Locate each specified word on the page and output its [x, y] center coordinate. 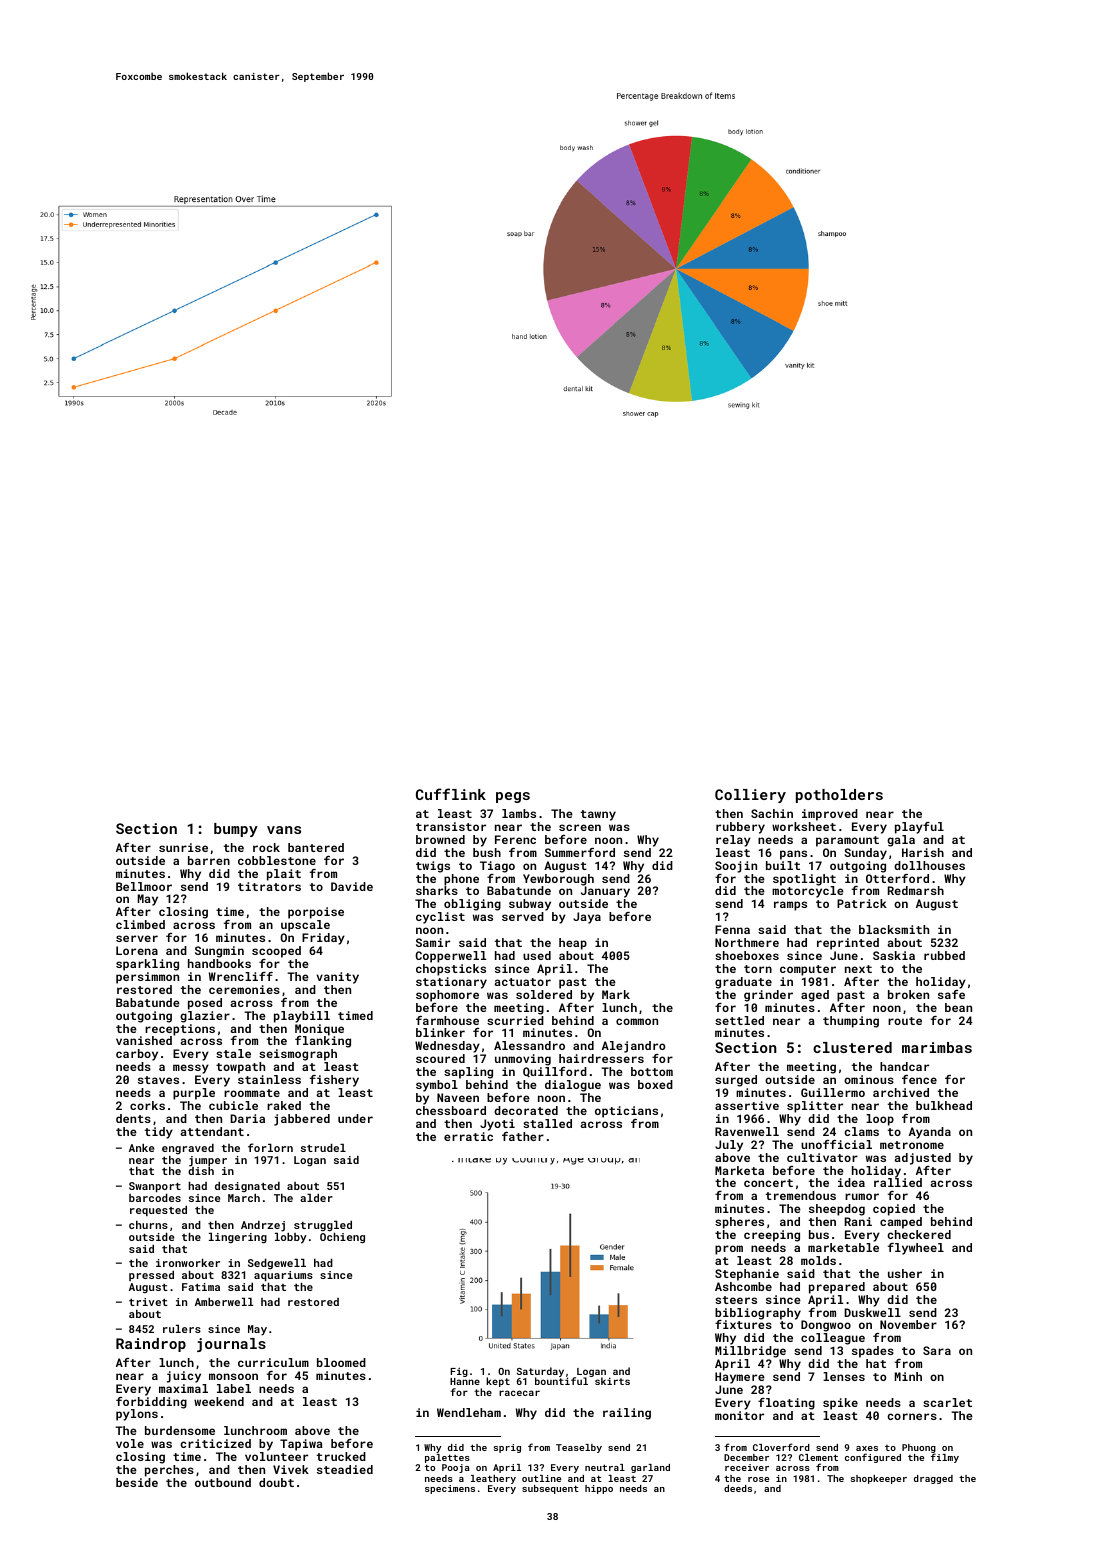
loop [880, 1120]
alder [316, 1198]
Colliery [750, 796]
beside [137, 1482]
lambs [519, 813]
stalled [547, 1123]
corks [147, 1105]
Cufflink [451, 794]
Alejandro [634, 1047]
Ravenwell [747, 1131]
